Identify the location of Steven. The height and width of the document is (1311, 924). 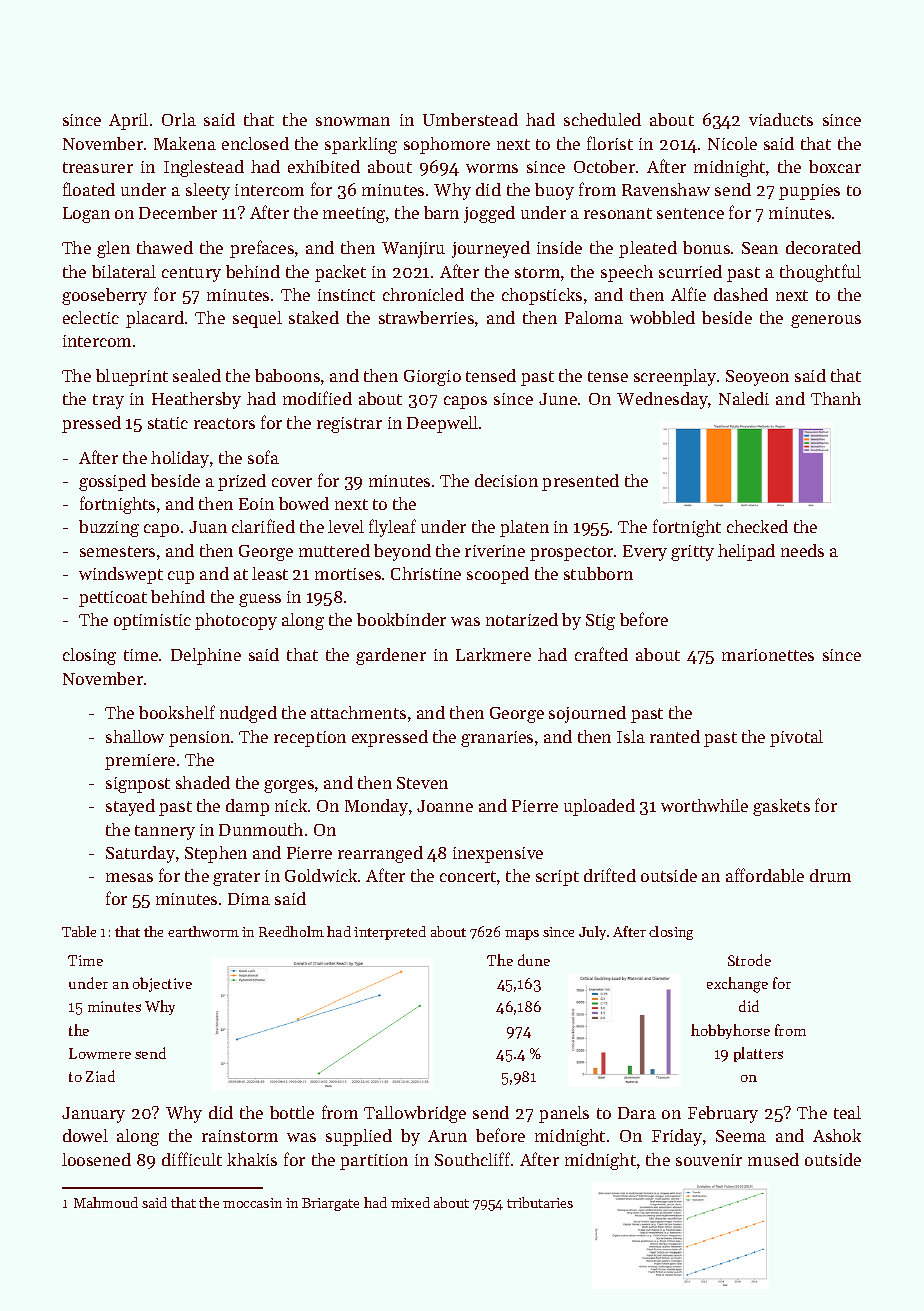
(422, 783).
